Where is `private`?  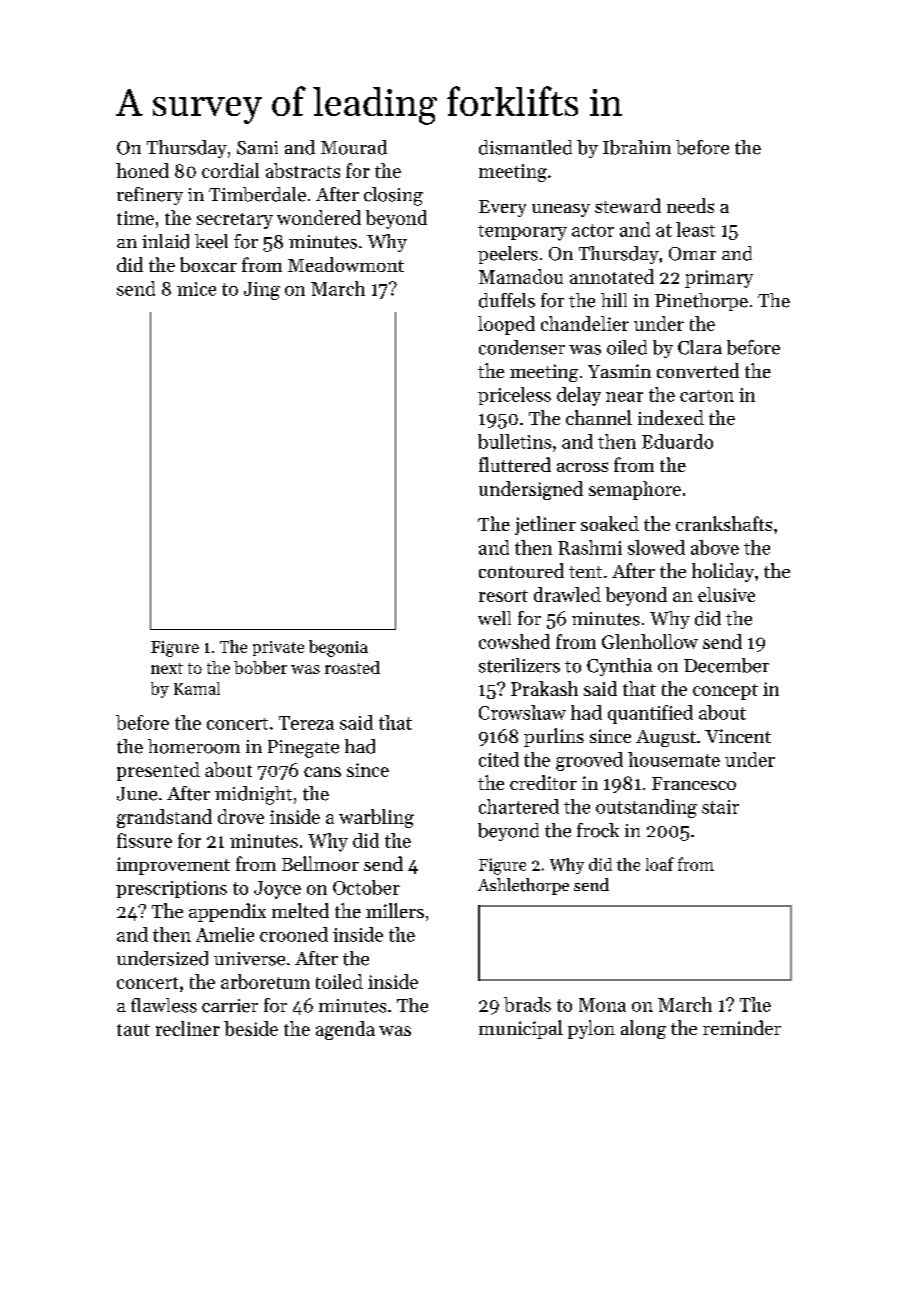
private is located at coordinates (278, 648).
